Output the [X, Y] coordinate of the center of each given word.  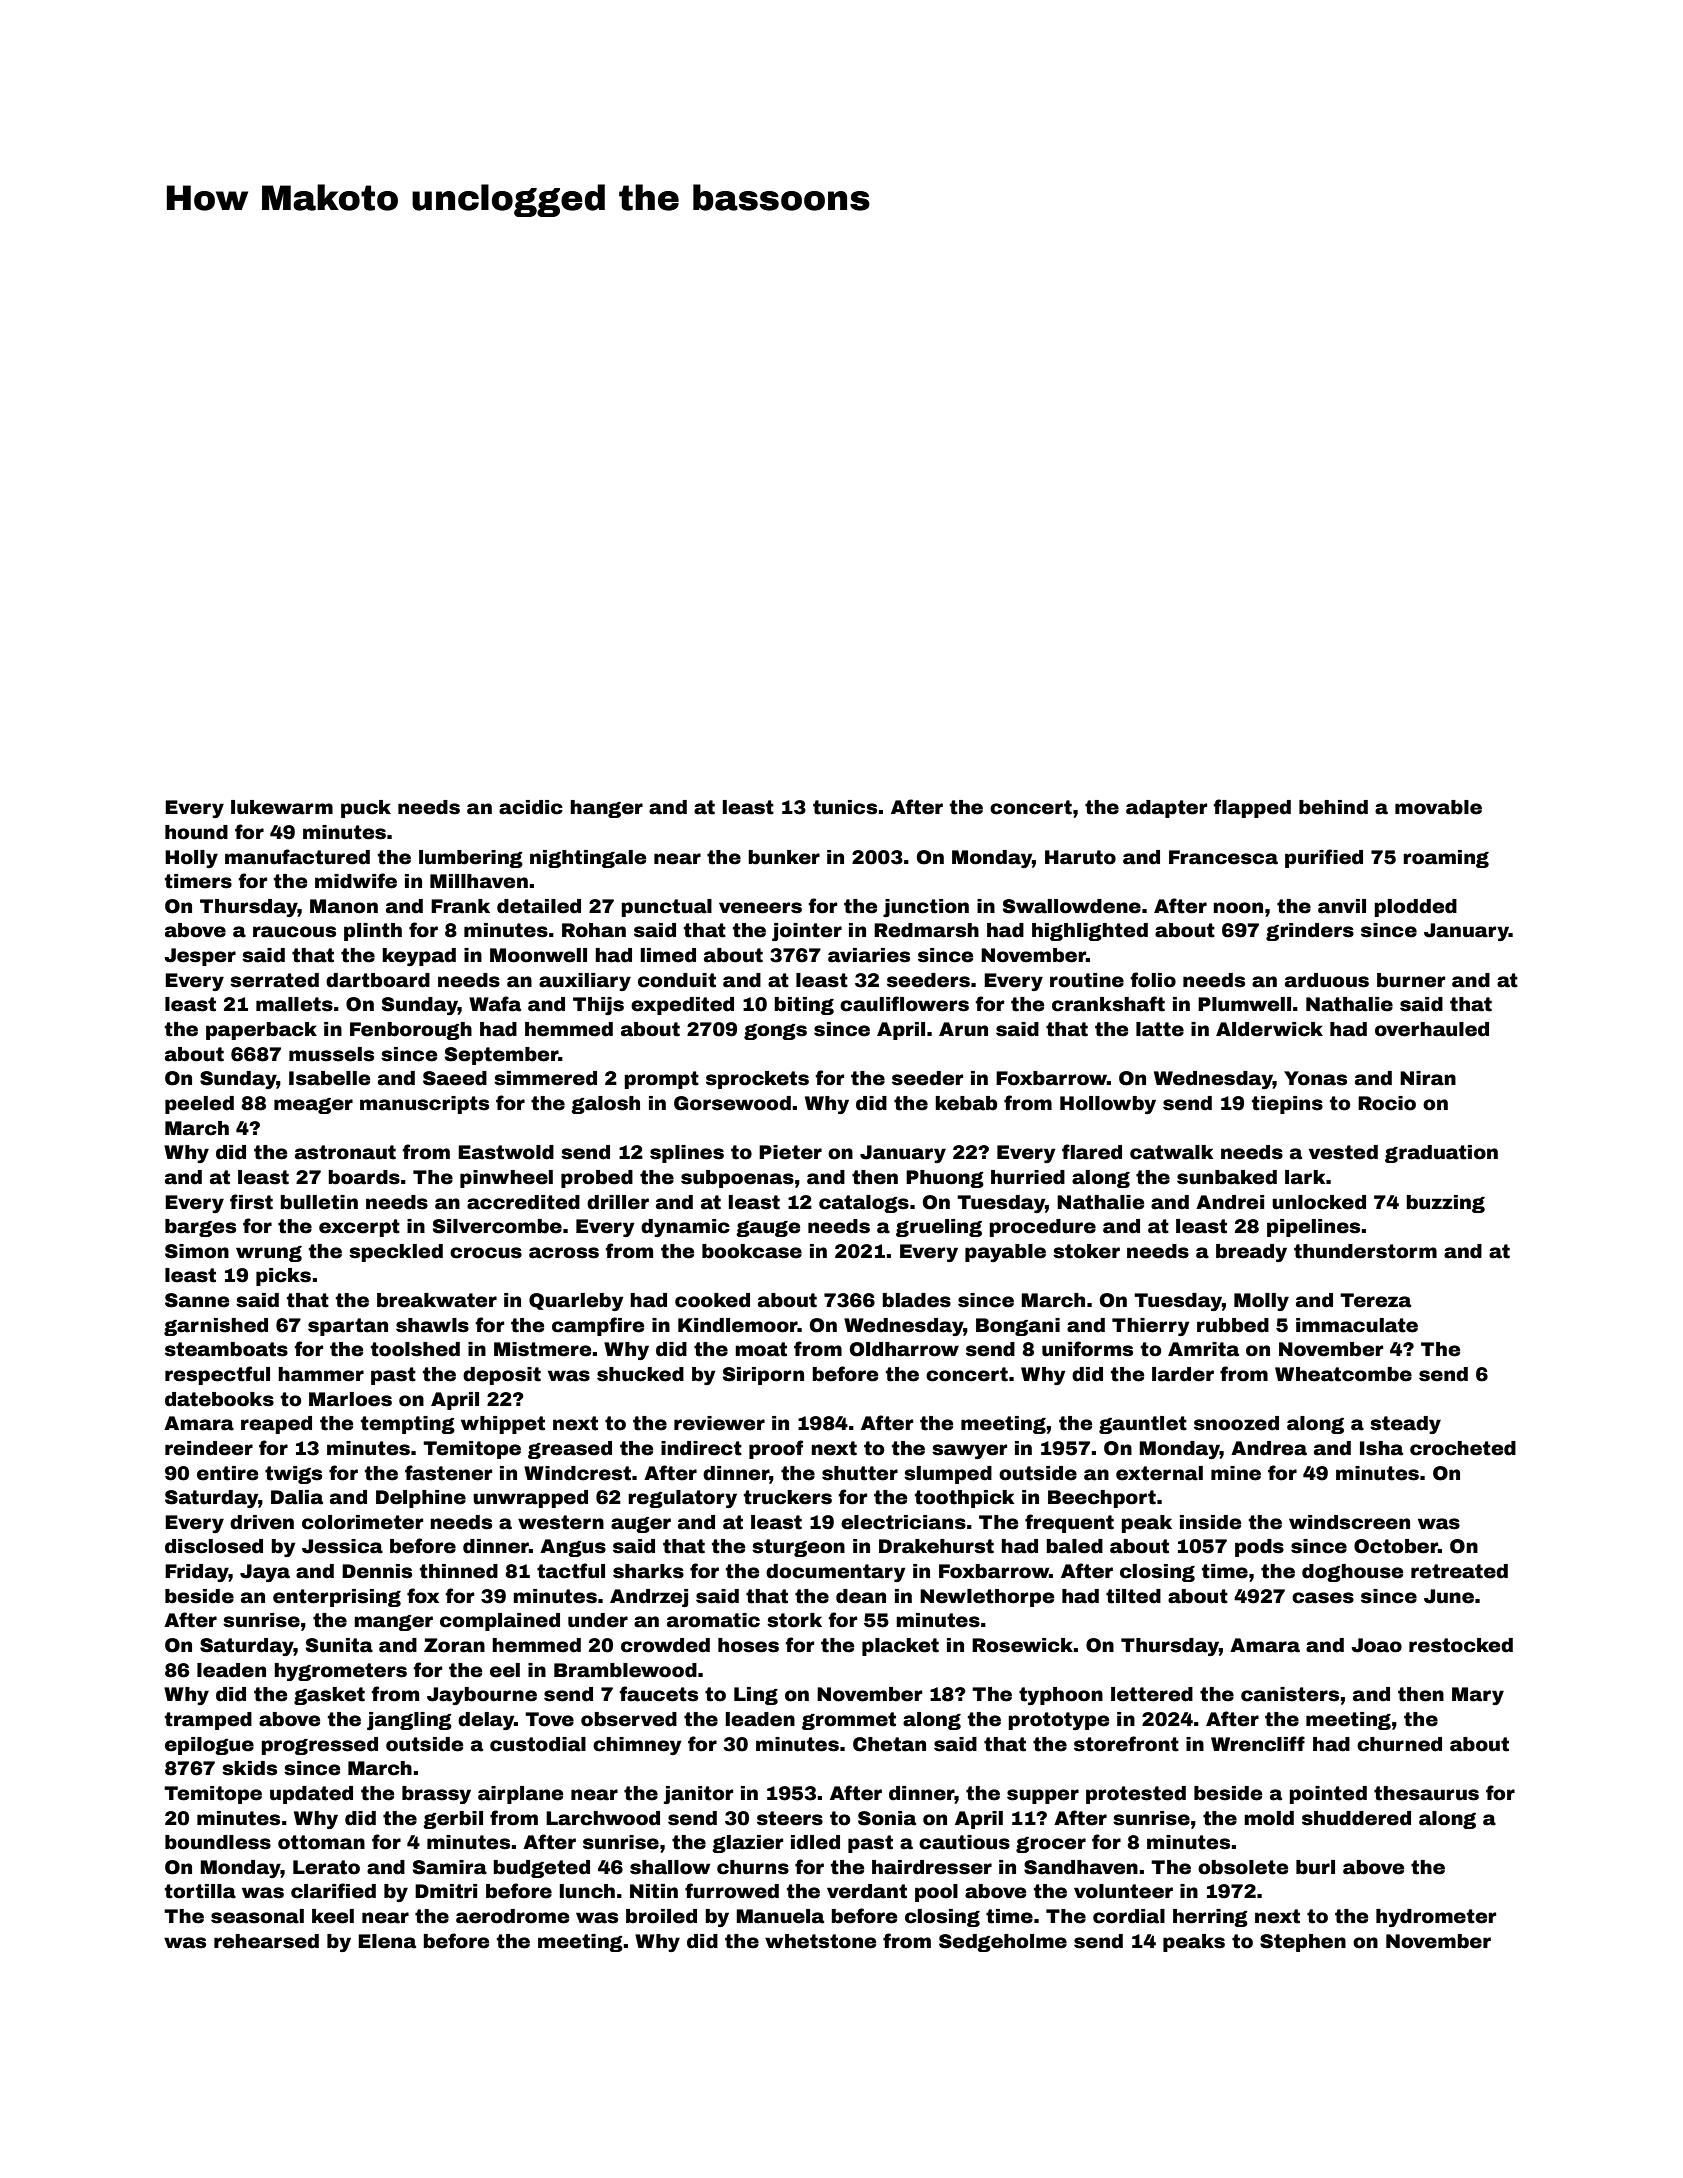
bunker [784, 857]
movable [1438, 807]
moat [761, 1349]
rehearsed [266, 1941]
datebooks [219, 1399]
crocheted [1463, 1448]
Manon [344, 906]
